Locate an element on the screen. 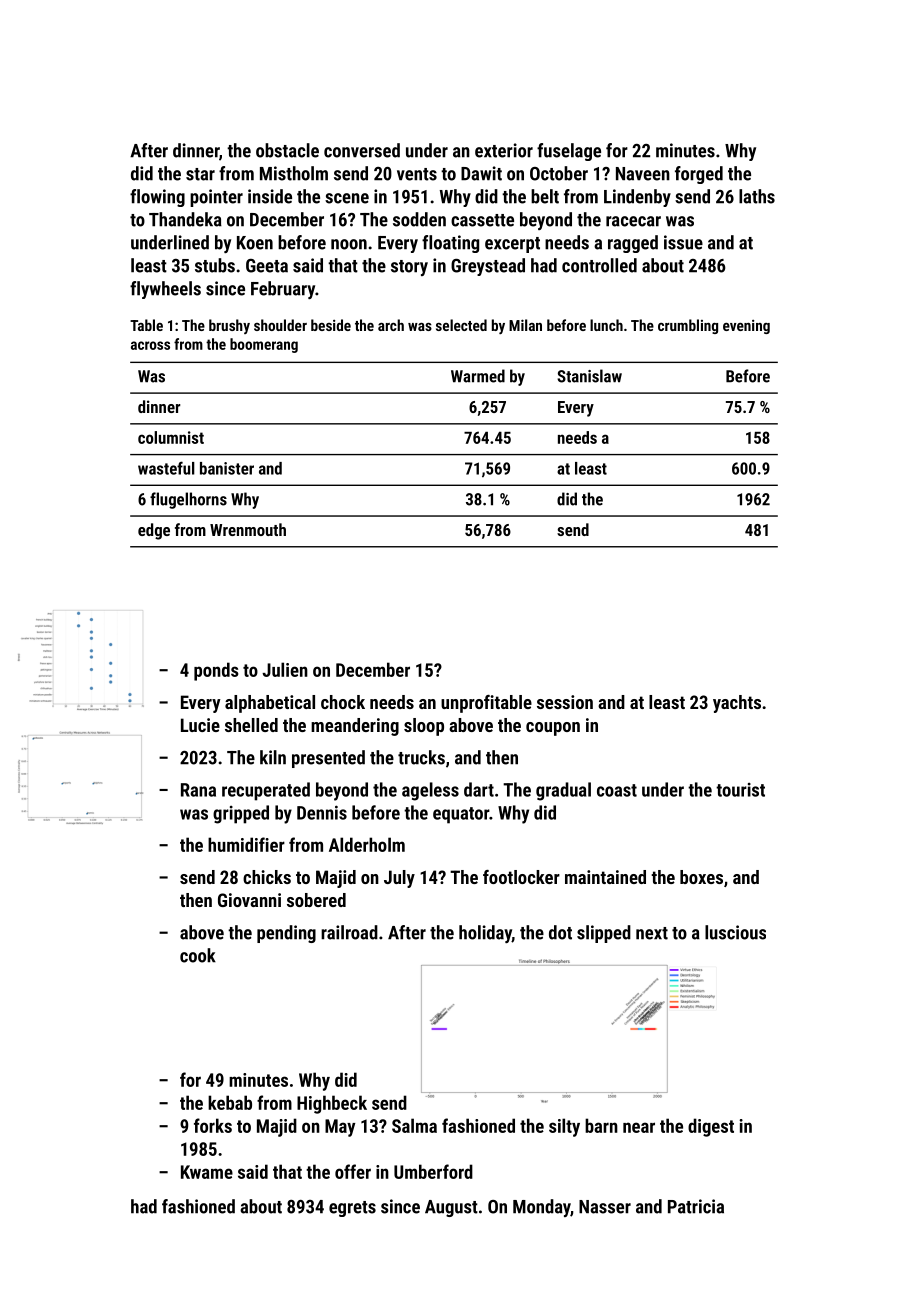  noon is located at coordinates (349, 244).
